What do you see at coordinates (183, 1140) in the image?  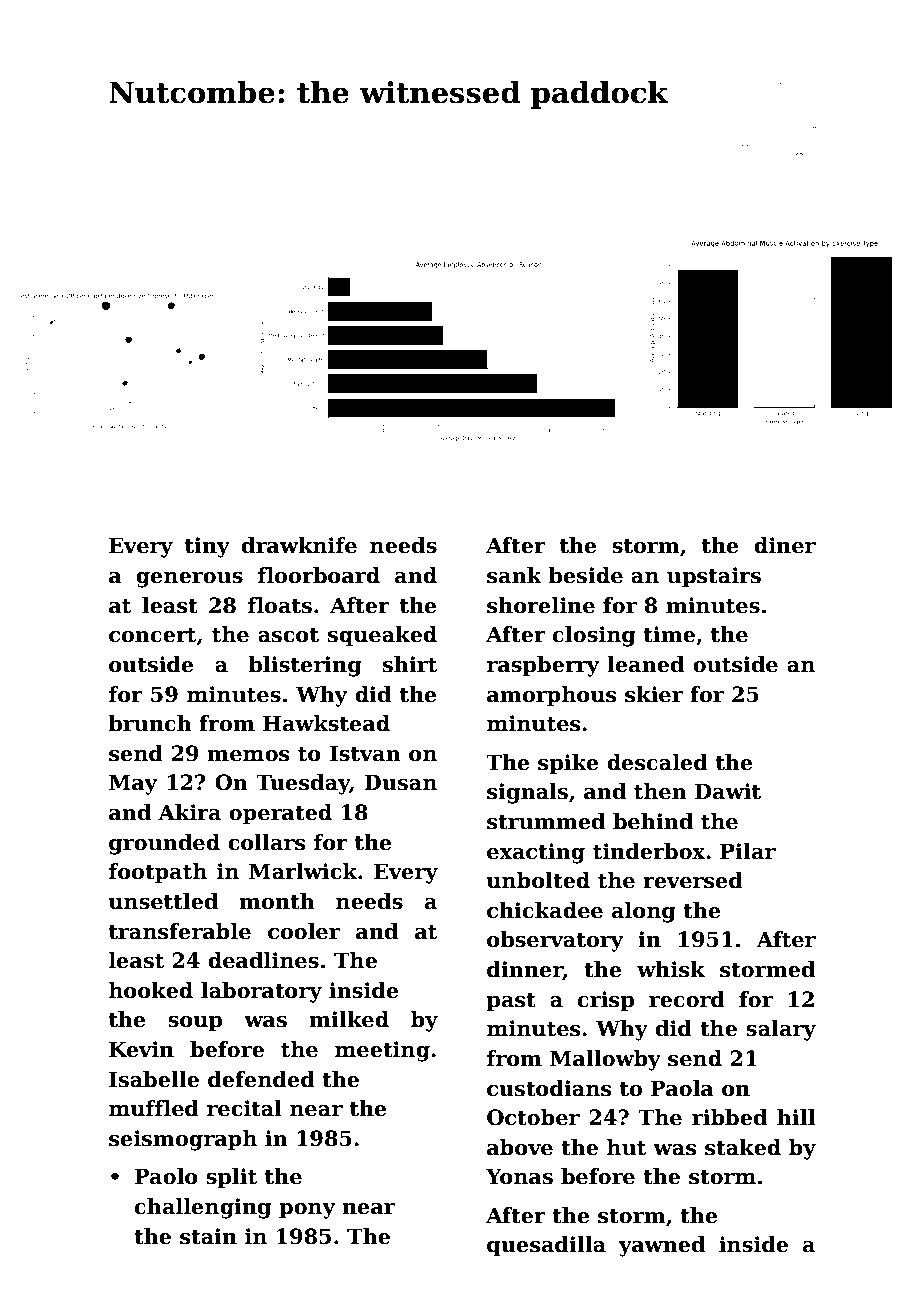 I see `seismograph` at bounding box center [183, 1140].
